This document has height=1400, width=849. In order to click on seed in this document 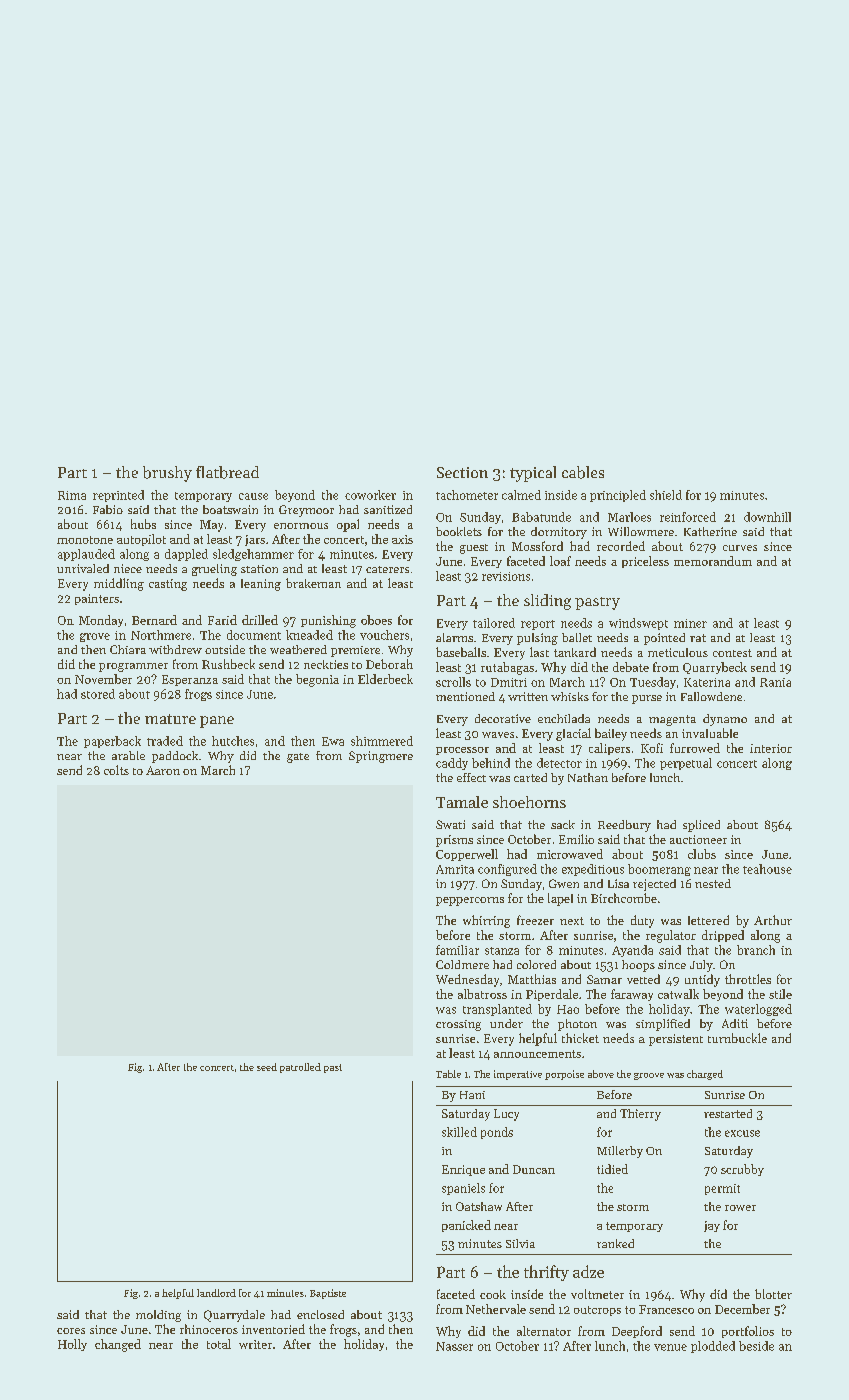, I will do `click(267, 1067)`.
